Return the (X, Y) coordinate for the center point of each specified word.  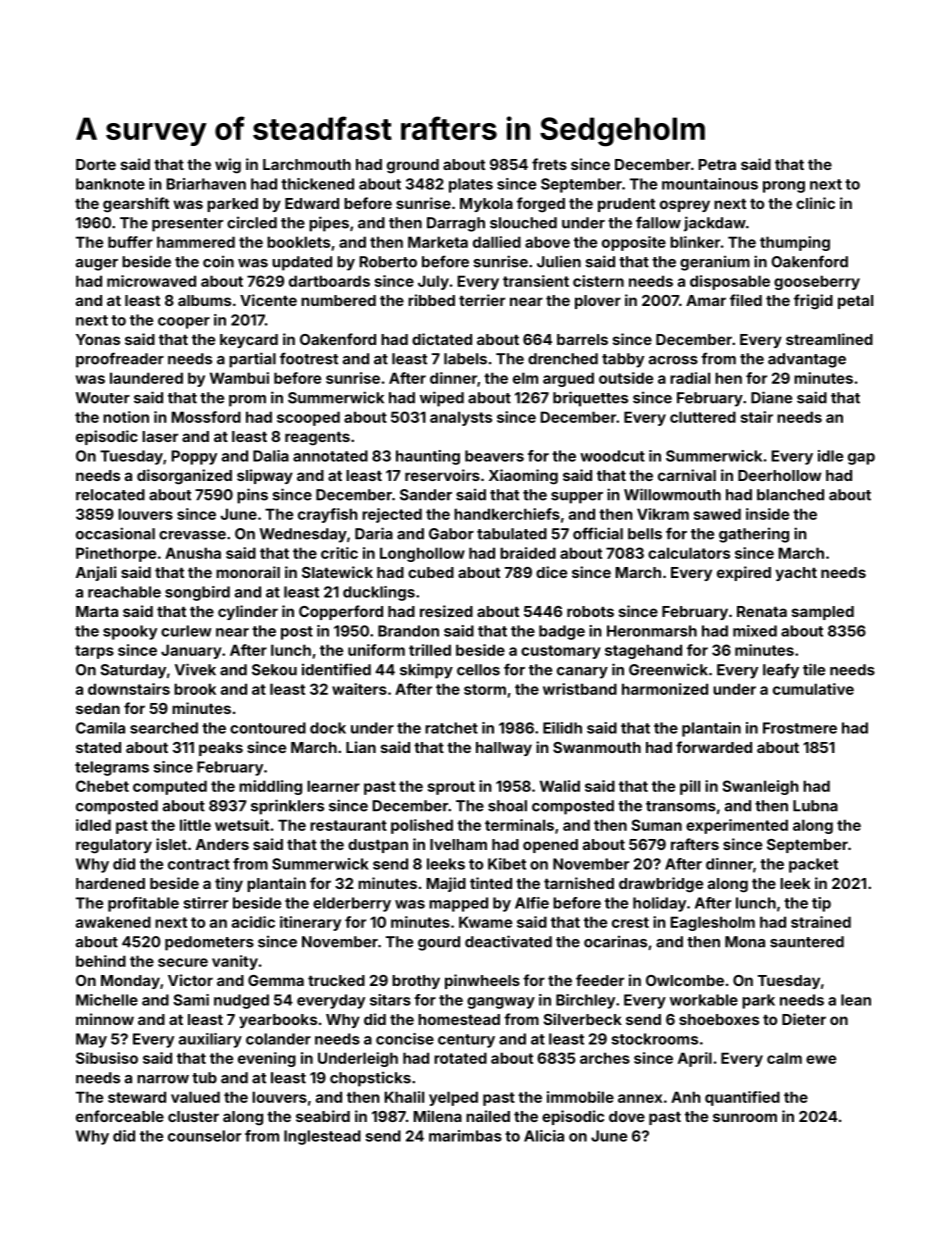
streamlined (829, 339)
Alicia (544, 1136)
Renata (762, 611)
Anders (222, 844)
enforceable (120, 1116)
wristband (580, 689)
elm (525, 378)
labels (465, 359)
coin (218, 261)
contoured (268, 728)
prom (247, 401)
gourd (439, 943)
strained (821, 922)
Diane (771, 397)
